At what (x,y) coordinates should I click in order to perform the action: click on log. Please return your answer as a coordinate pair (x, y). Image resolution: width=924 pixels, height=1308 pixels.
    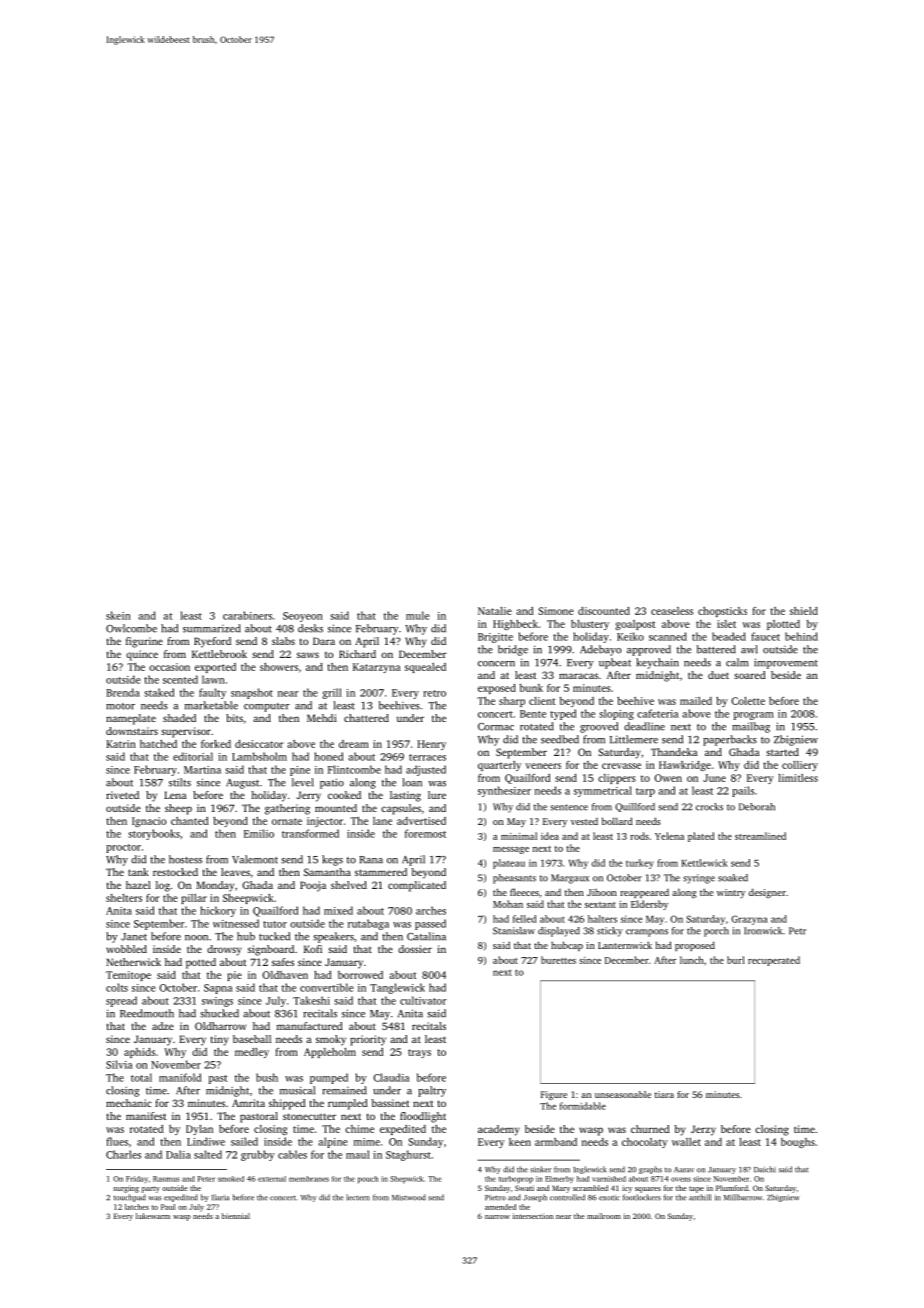
    Looking at the image, I should click on (163, 886).
